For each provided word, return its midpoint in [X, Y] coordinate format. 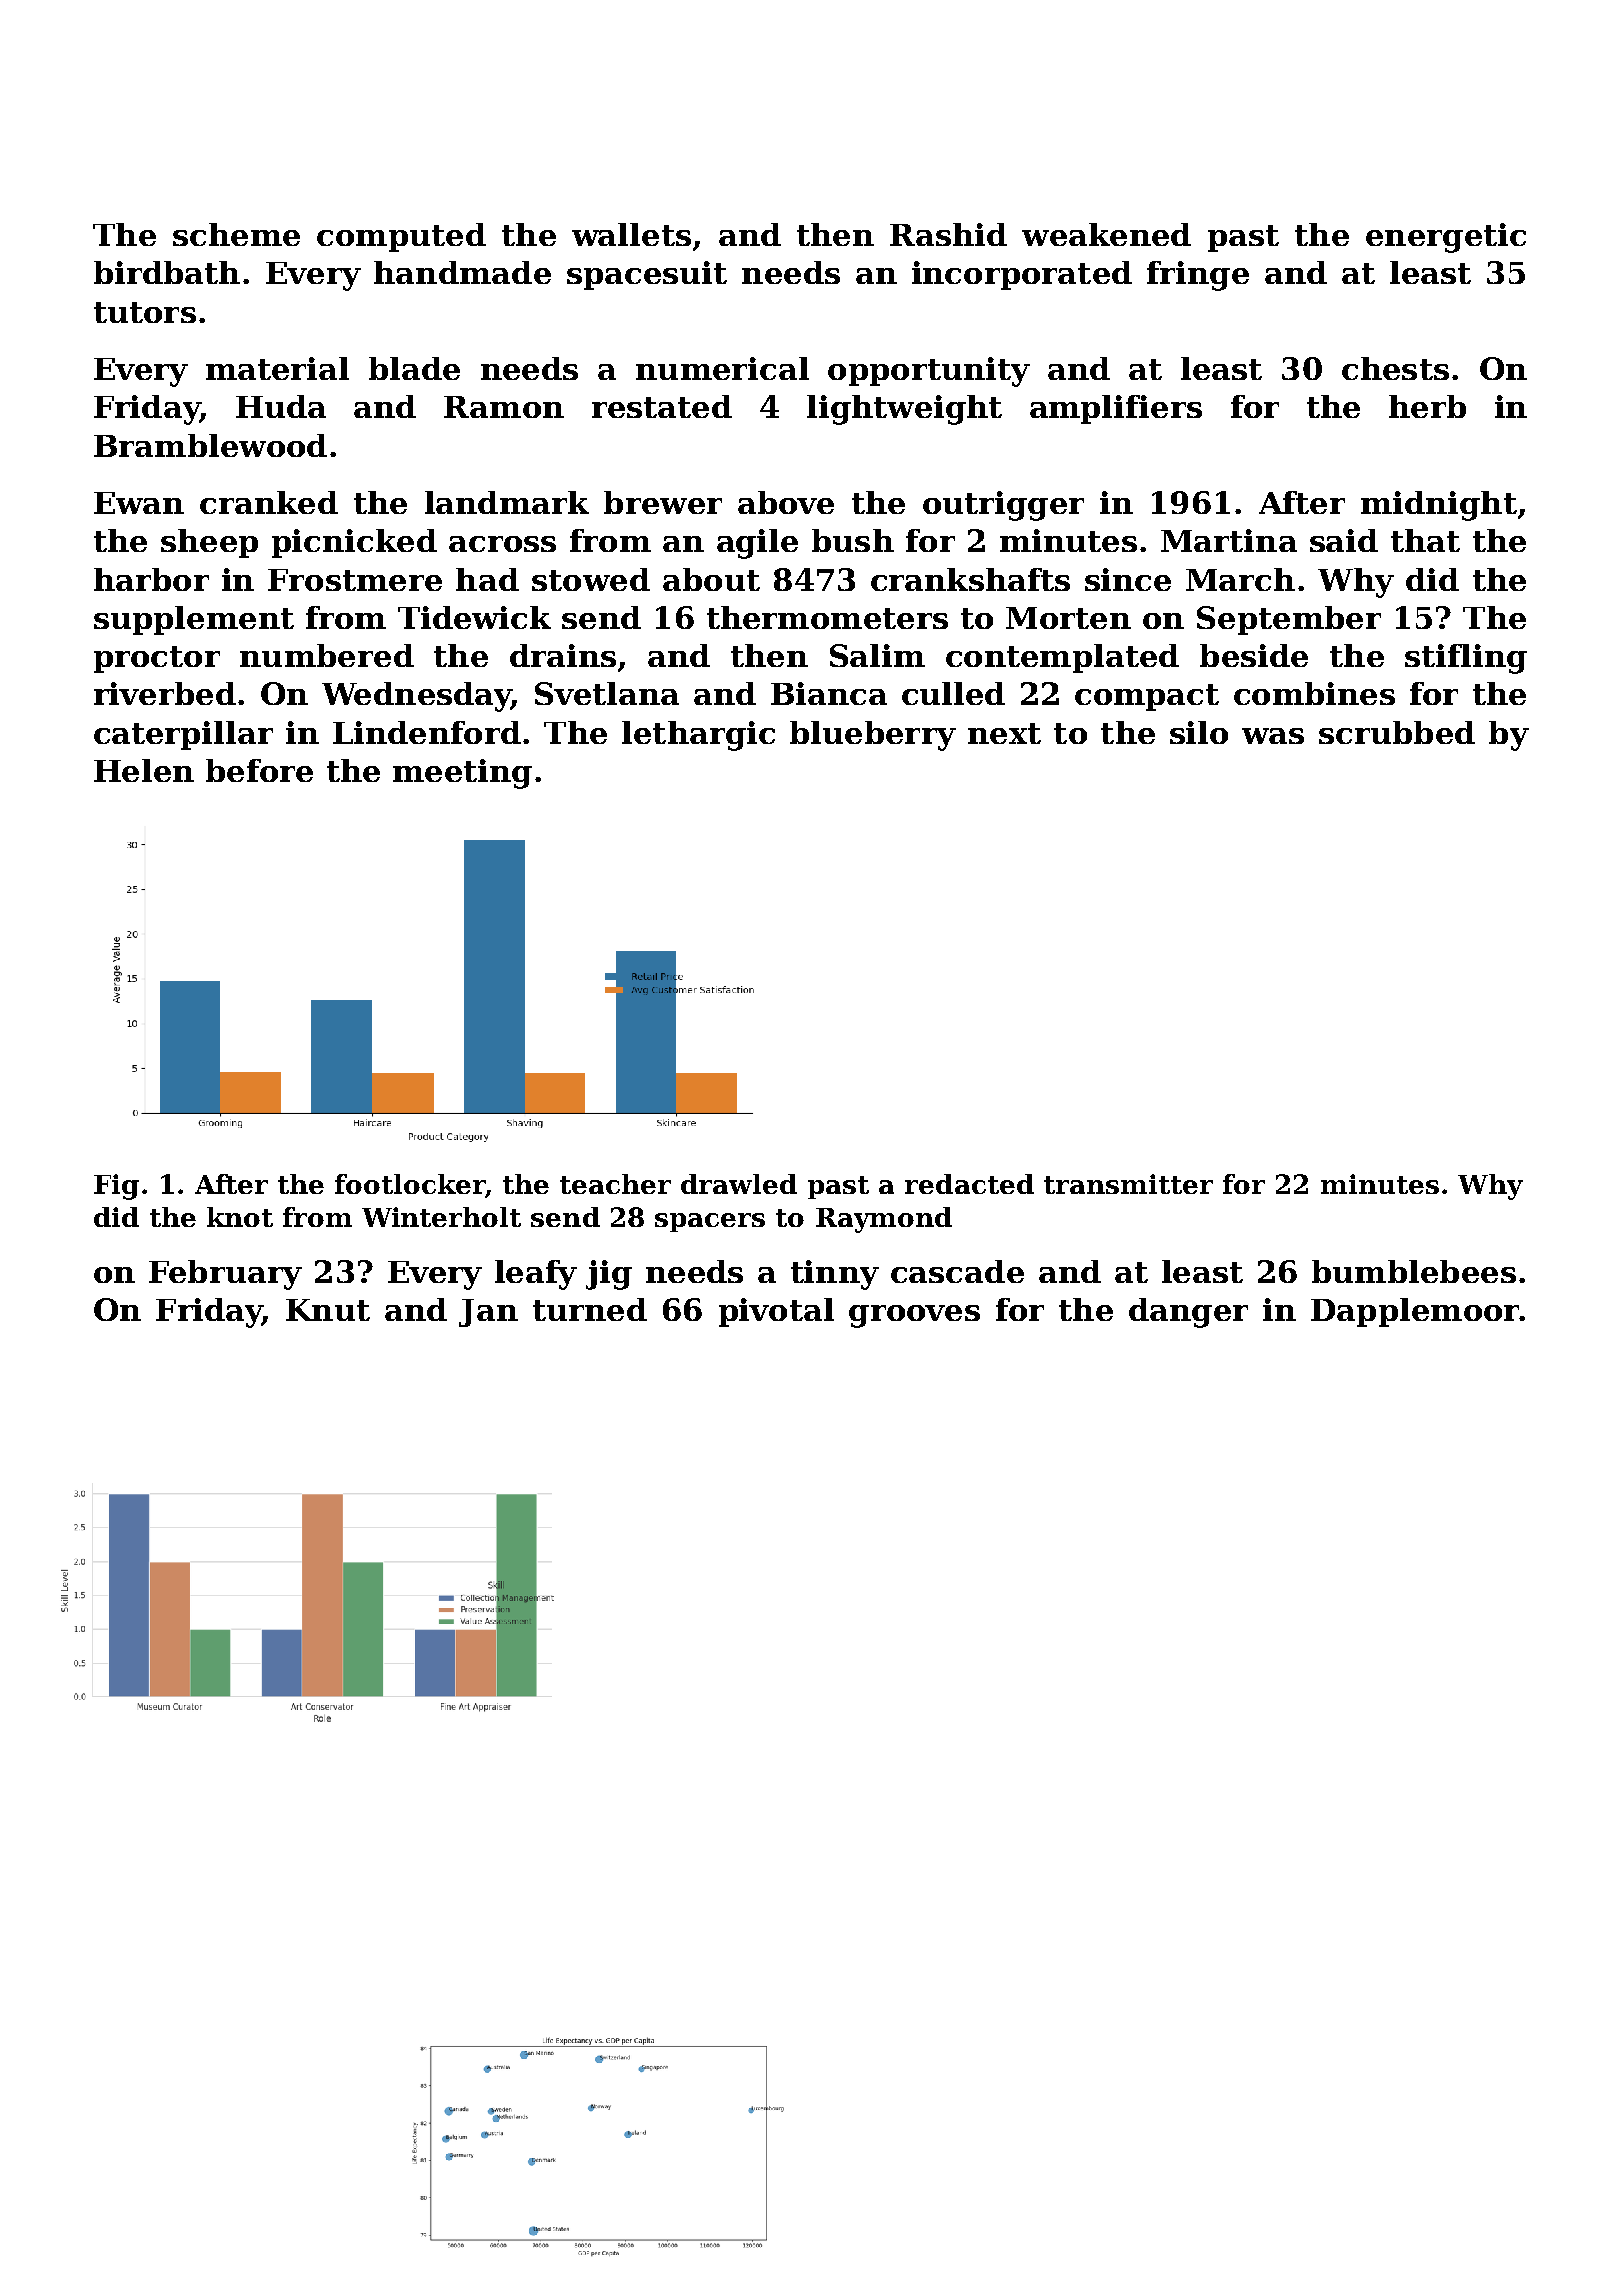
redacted [969, 1184]
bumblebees [1414, 1271]
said [1344, 540]
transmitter [1128, 1184]
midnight [1439, 506]
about [711, 579]
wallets [631, 234]
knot [240, 1217]
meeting [462, 774]
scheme [236, 234]
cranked [269, 502]
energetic [1446, 238]
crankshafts [970, 579]
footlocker [410, 1184]
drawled [739, 1184]
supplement [194, 620]
